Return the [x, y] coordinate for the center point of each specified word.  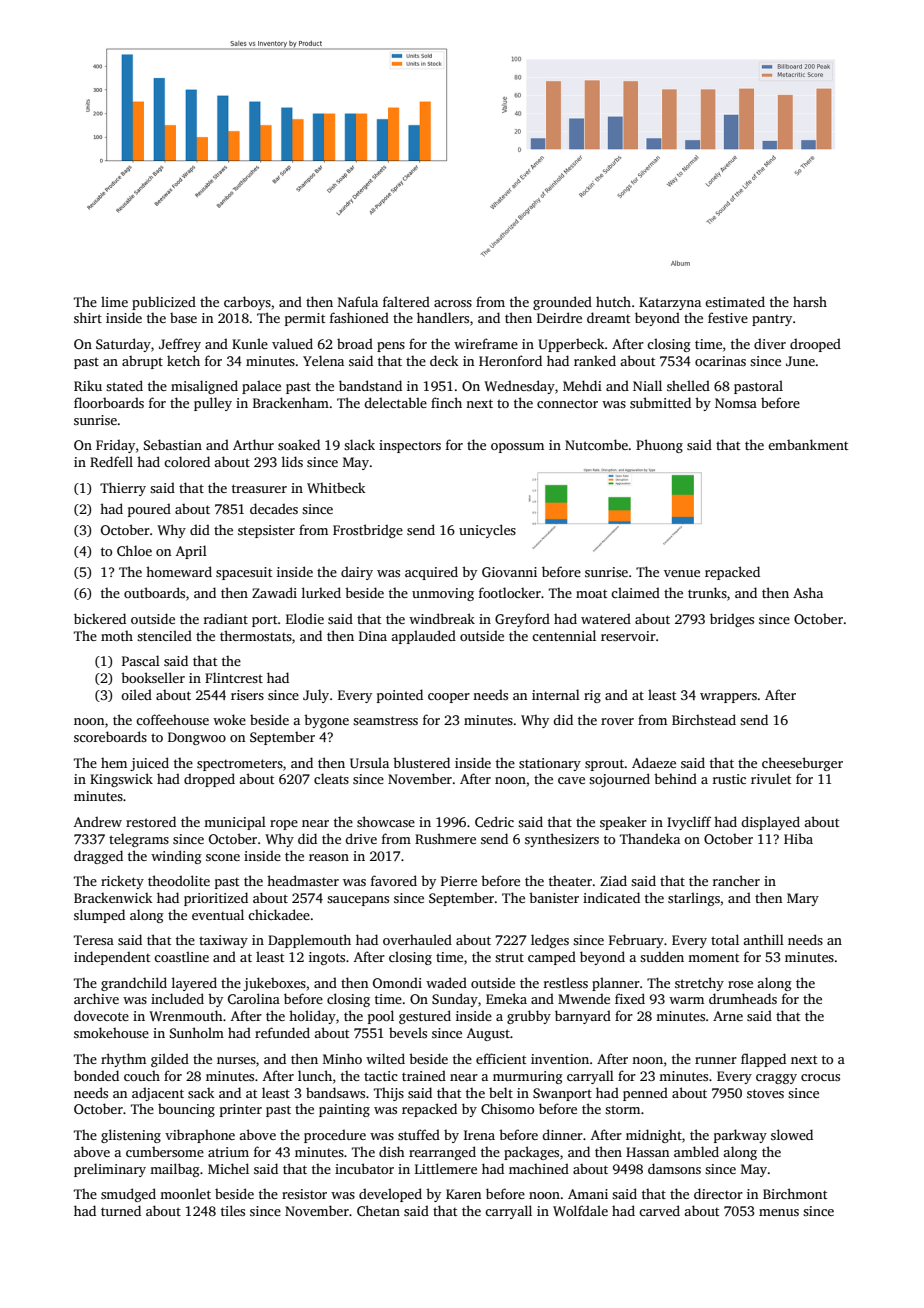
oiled [136, 694]
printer [241, 1110]
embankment [808, 444]
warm [686, 1000]
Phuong [659, 446]
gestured [425, 1017]
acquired [431, 573]
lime [114, 301]
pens [391, 347]
